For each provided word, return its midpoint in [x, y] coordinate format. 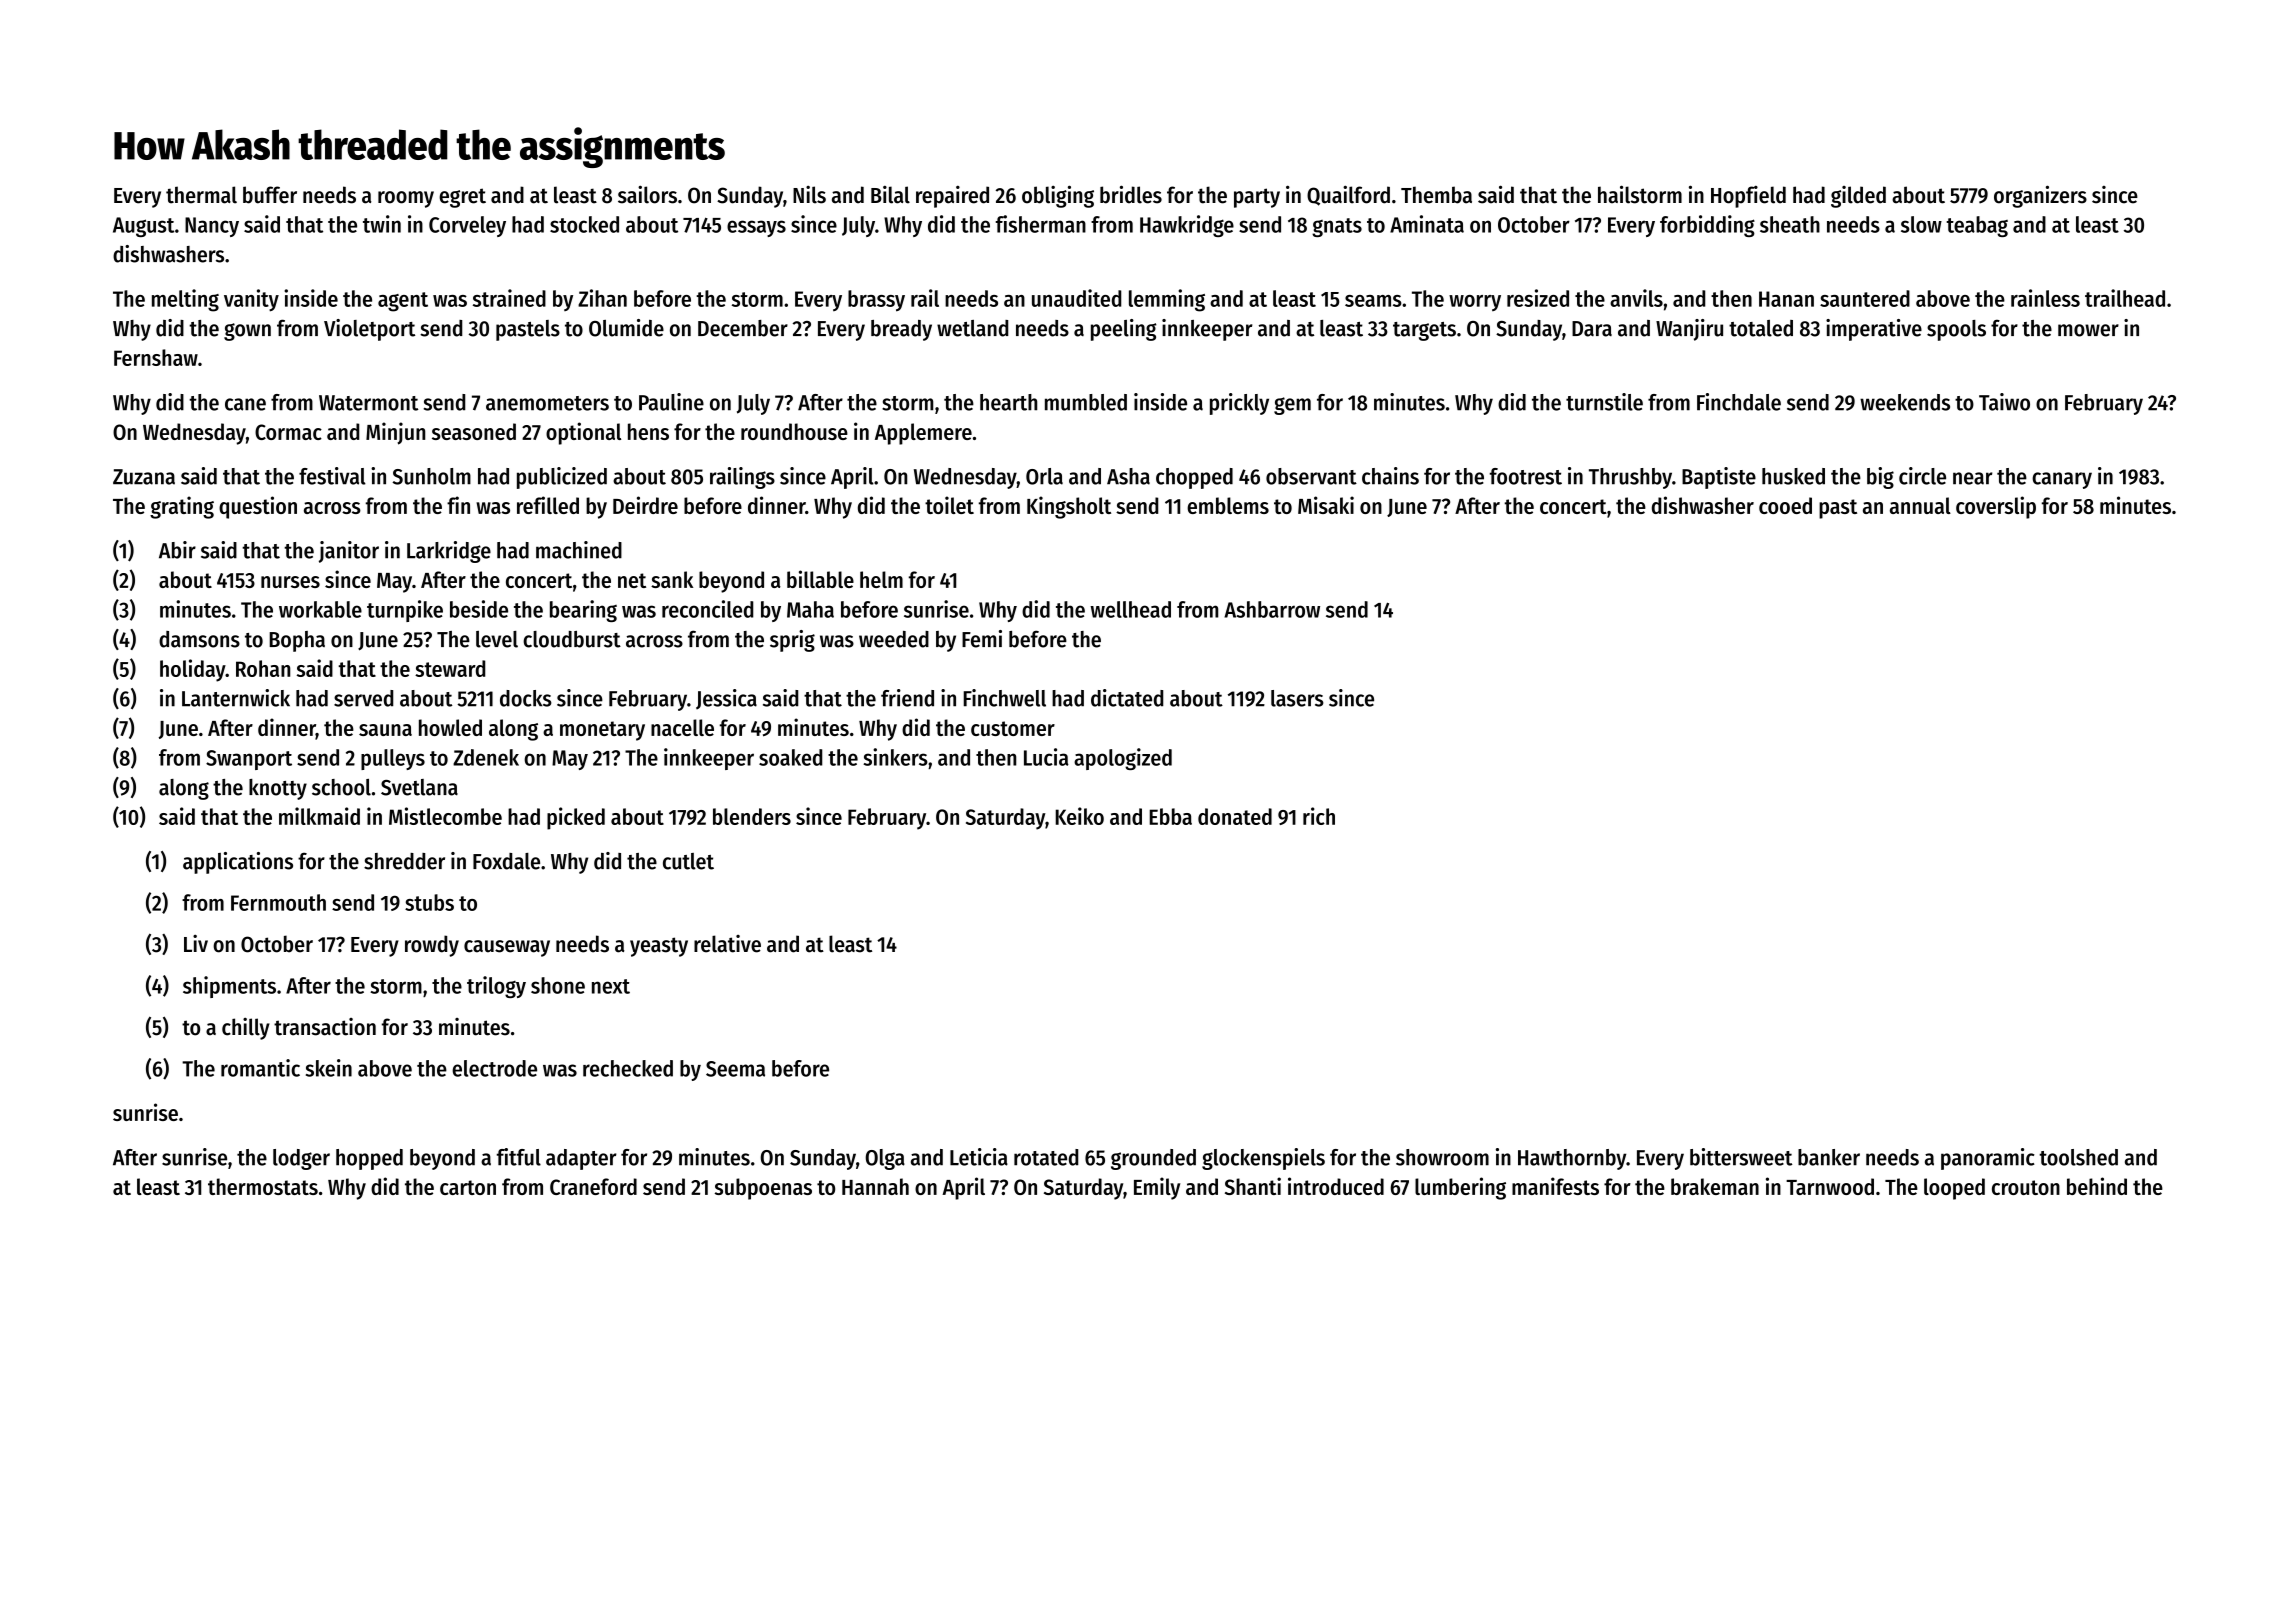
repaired [952, 197]
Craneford [593, 1186]
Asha [1128, 476]
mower [2088, 330]
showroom [1442, 1157]
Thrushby [1630, 478]
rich [1319, 816]
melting [185, 300]
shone [558, 985]
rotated [1046, 1157]
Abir [177, 550]
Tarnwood [1830, 1186]
